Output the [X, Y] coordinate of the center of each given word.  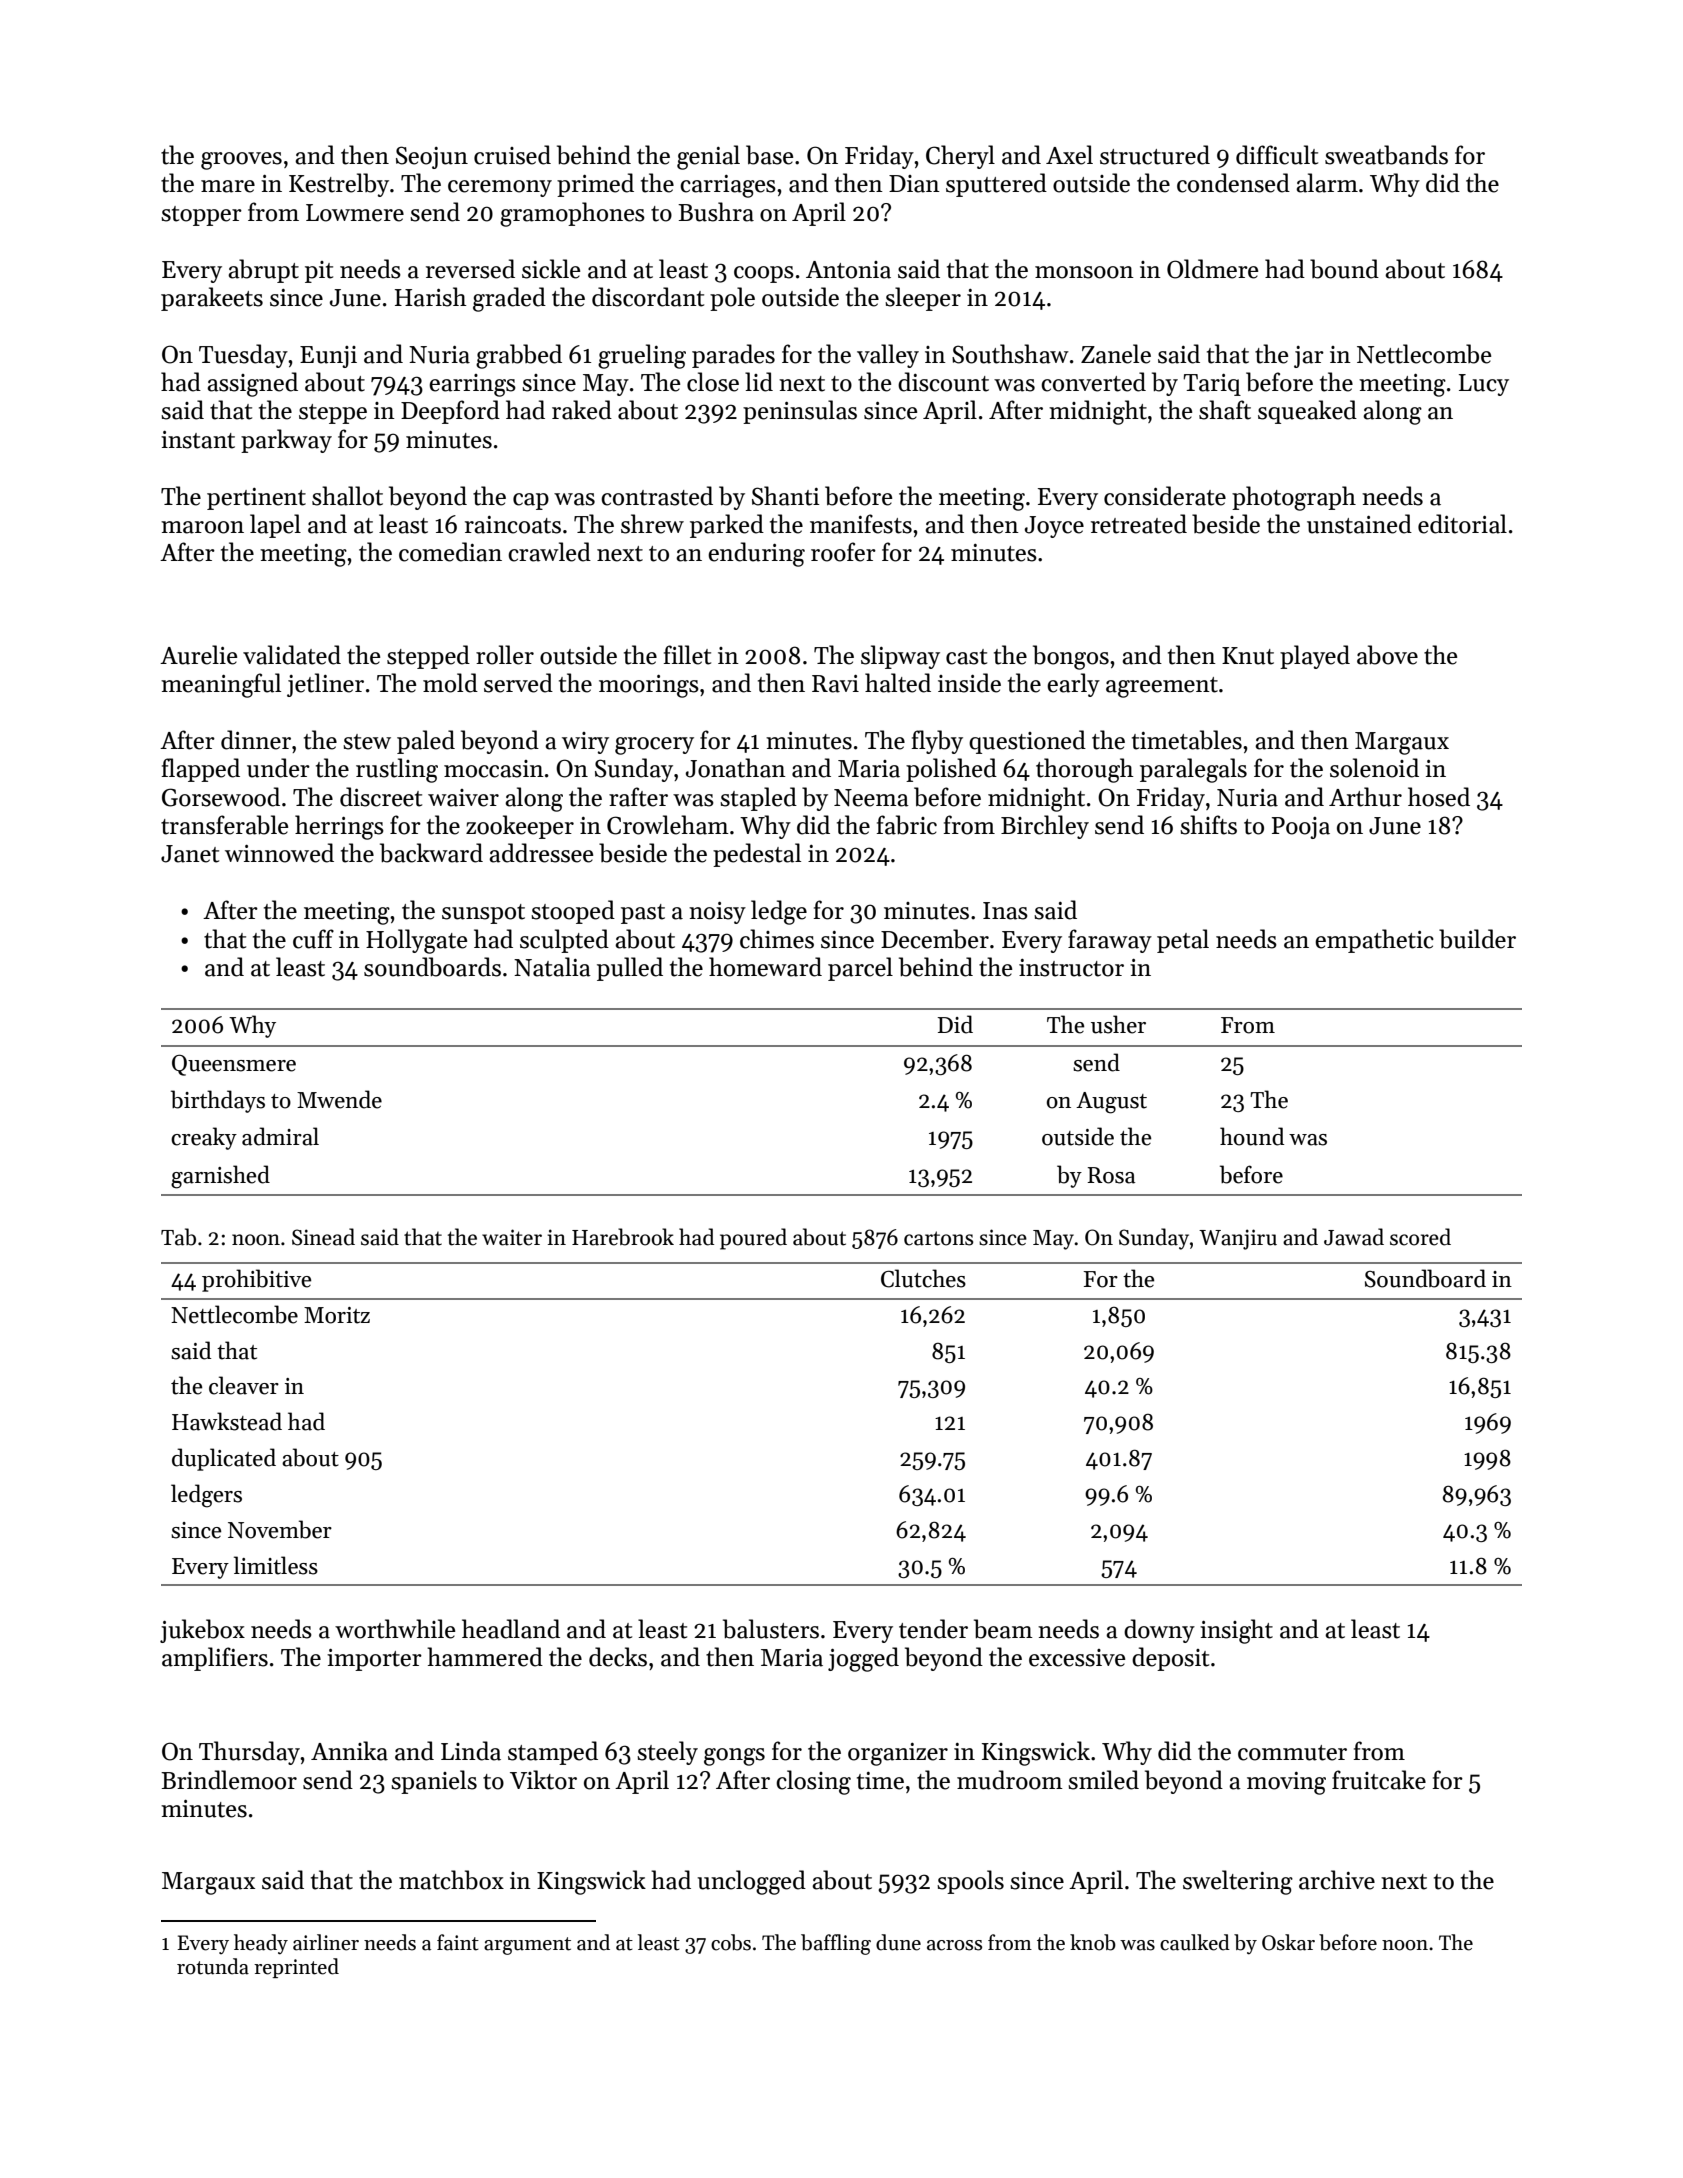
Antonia [848, 270]
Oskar [1288, 1942]
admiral [280, 1136]
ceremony [500, 188]
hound [1252, 1136]
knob [1093, 1942]
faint [458, 1942]
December [935, 939]
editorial [1462, 524]
